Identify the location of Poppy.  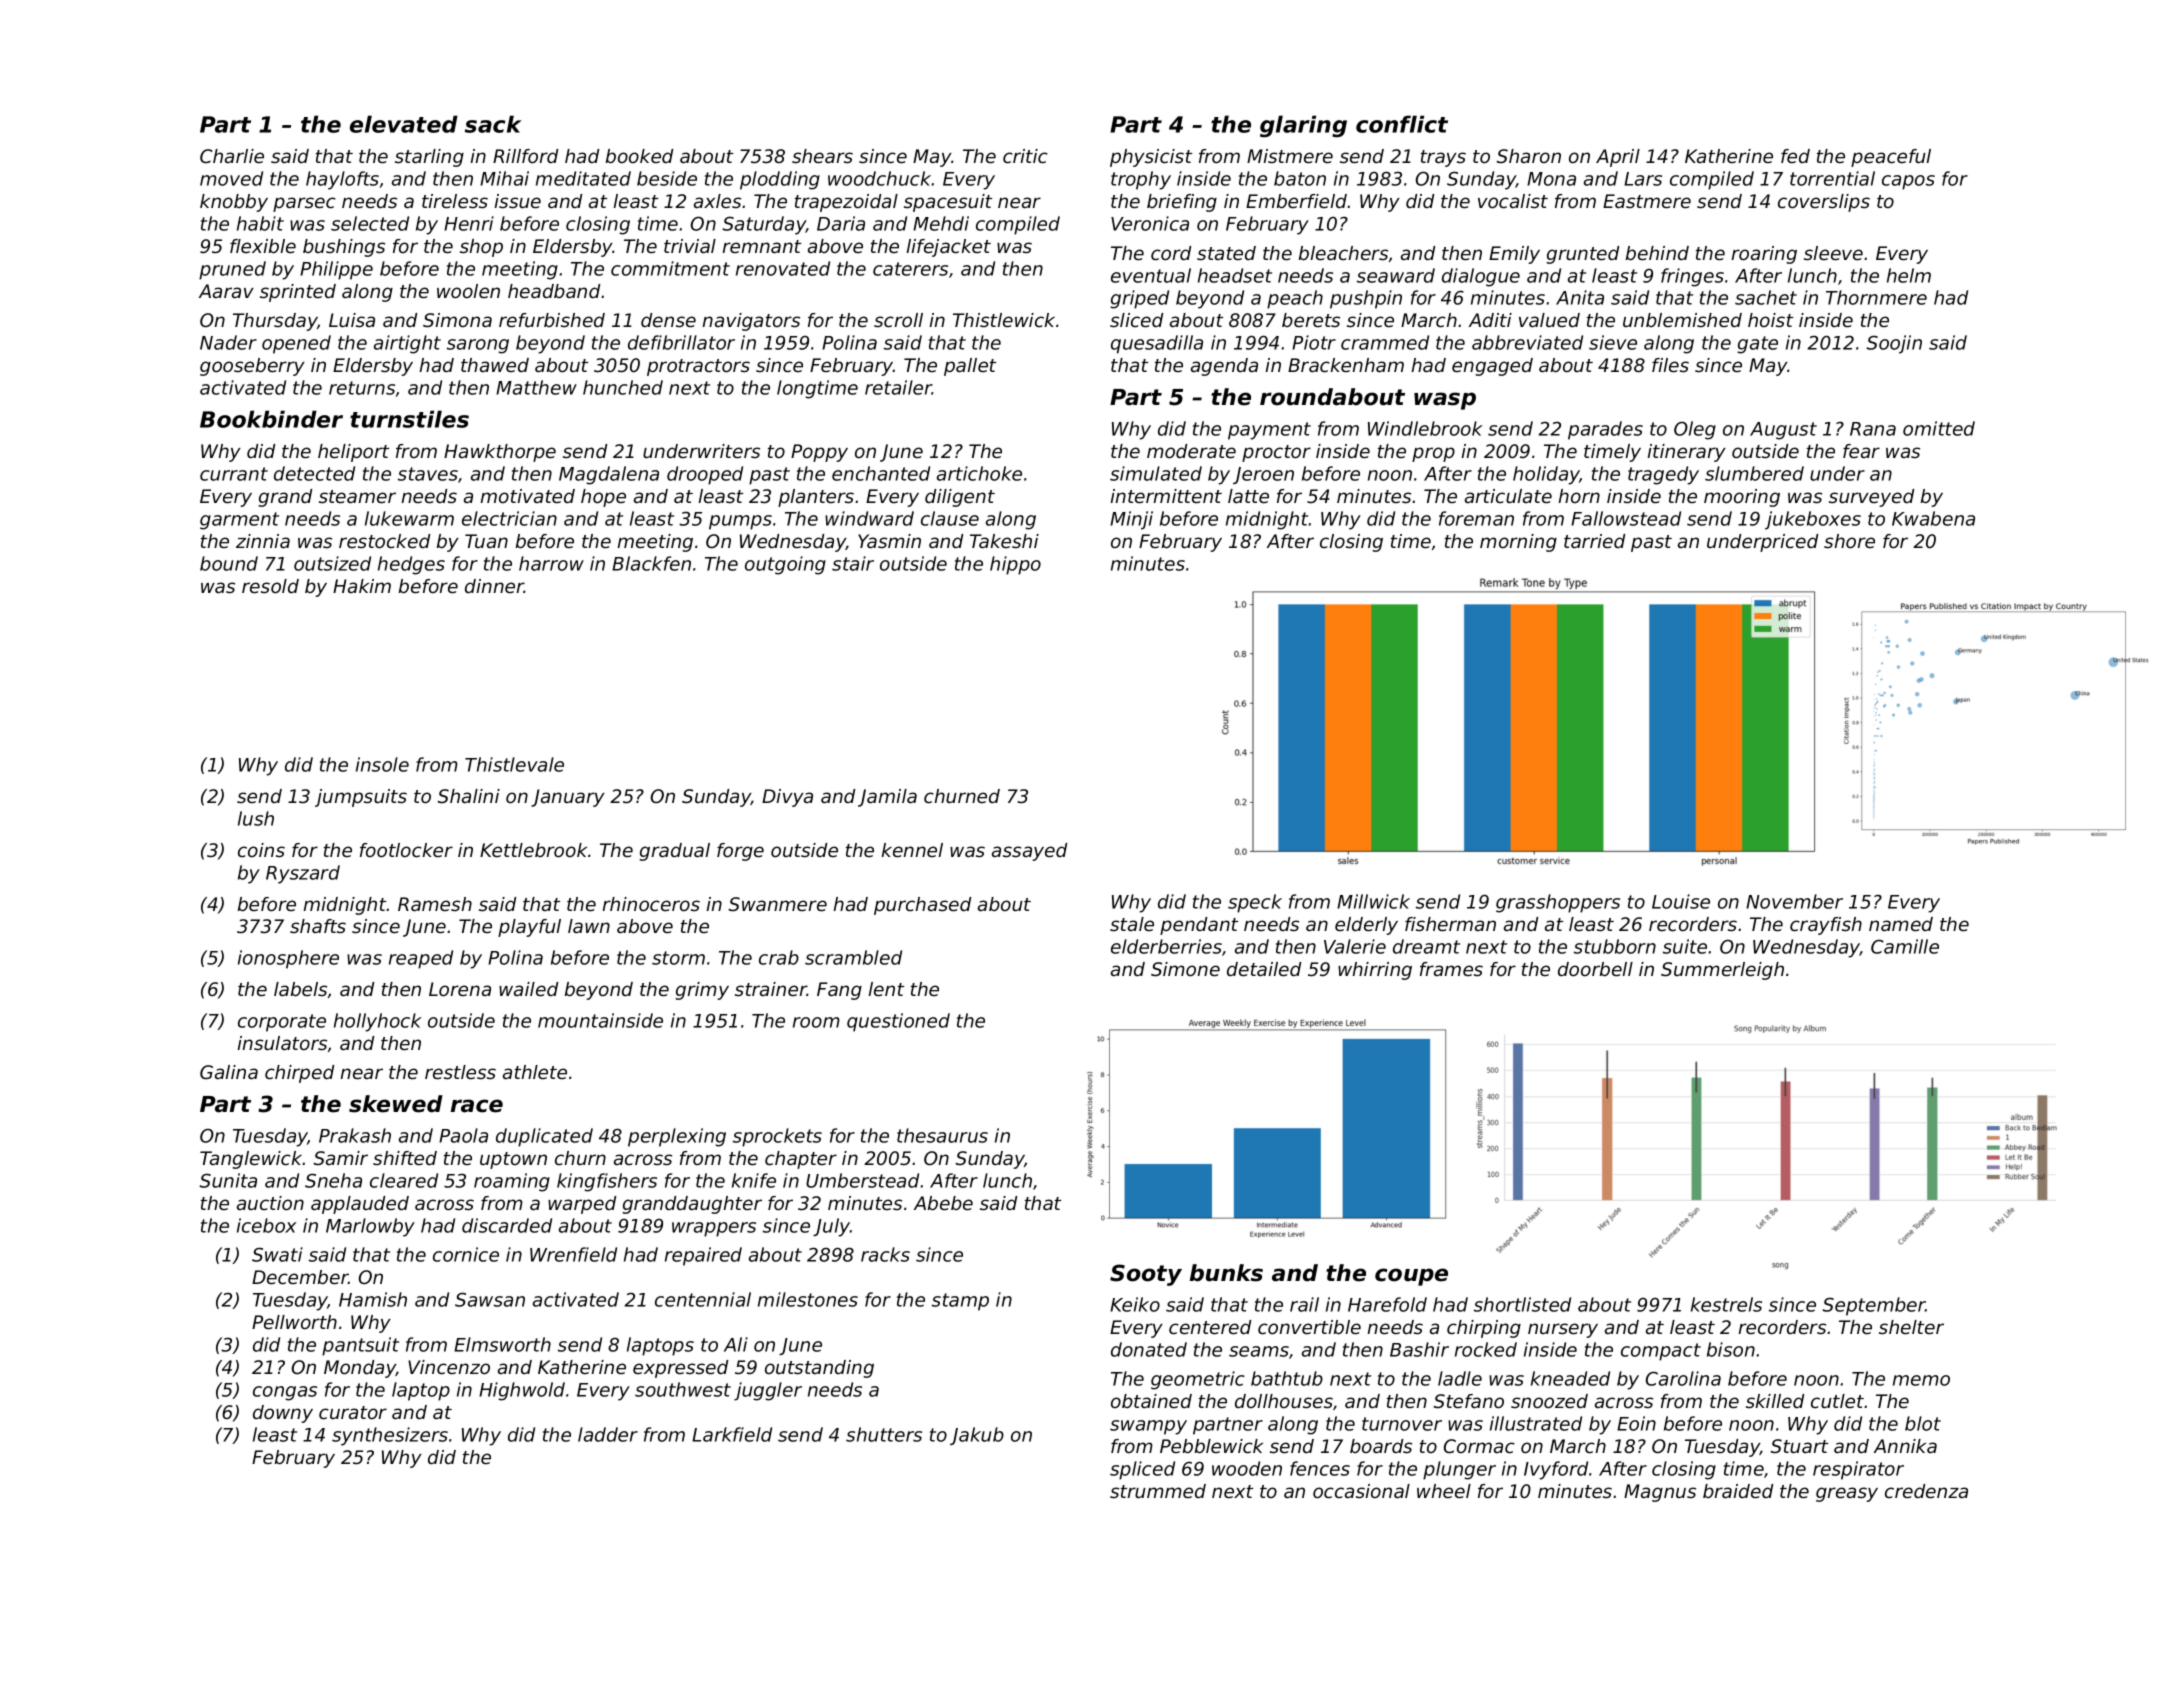
(819, 453).
